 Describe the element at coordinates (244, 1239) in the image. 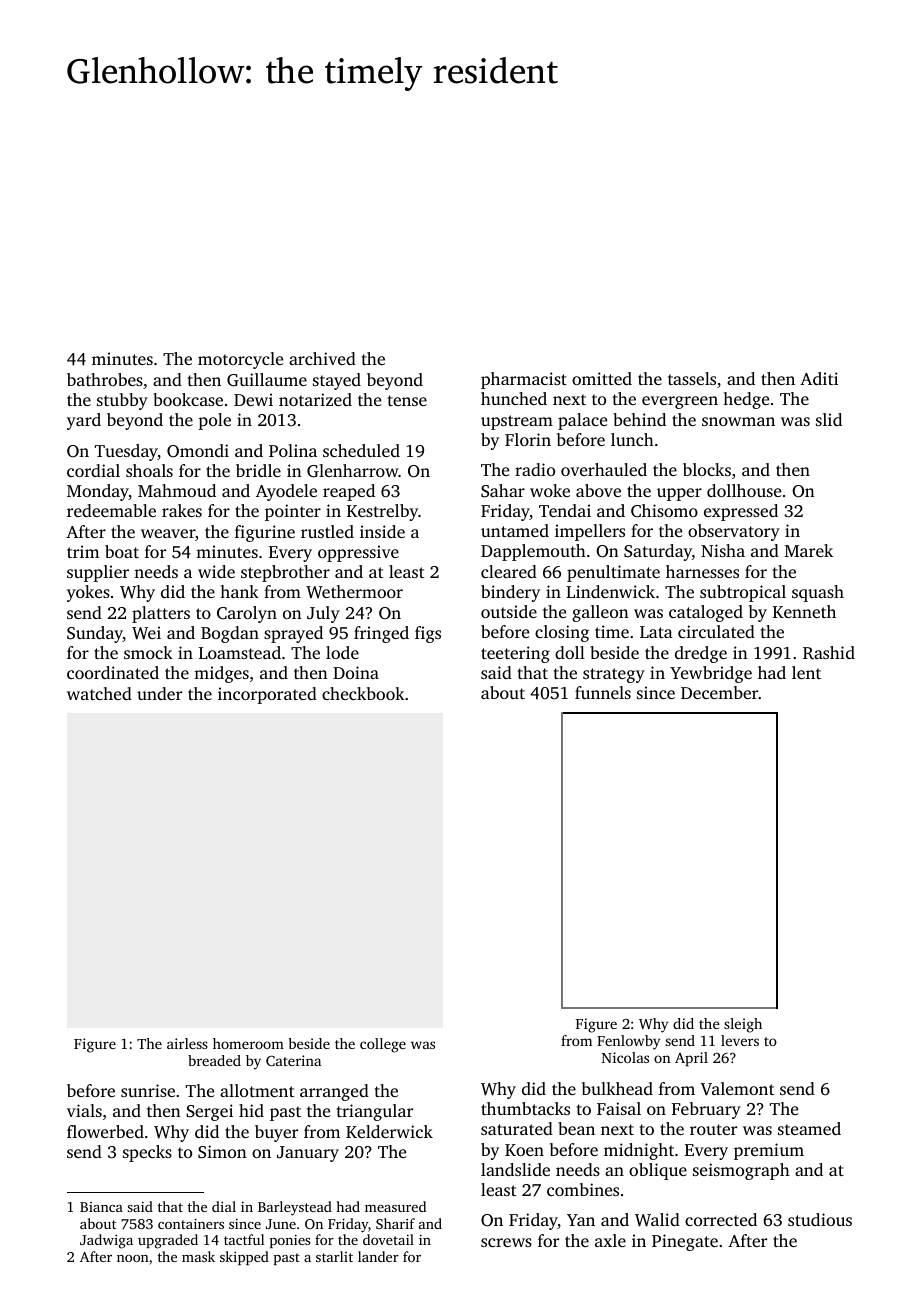

I see `tactful` at that location.
